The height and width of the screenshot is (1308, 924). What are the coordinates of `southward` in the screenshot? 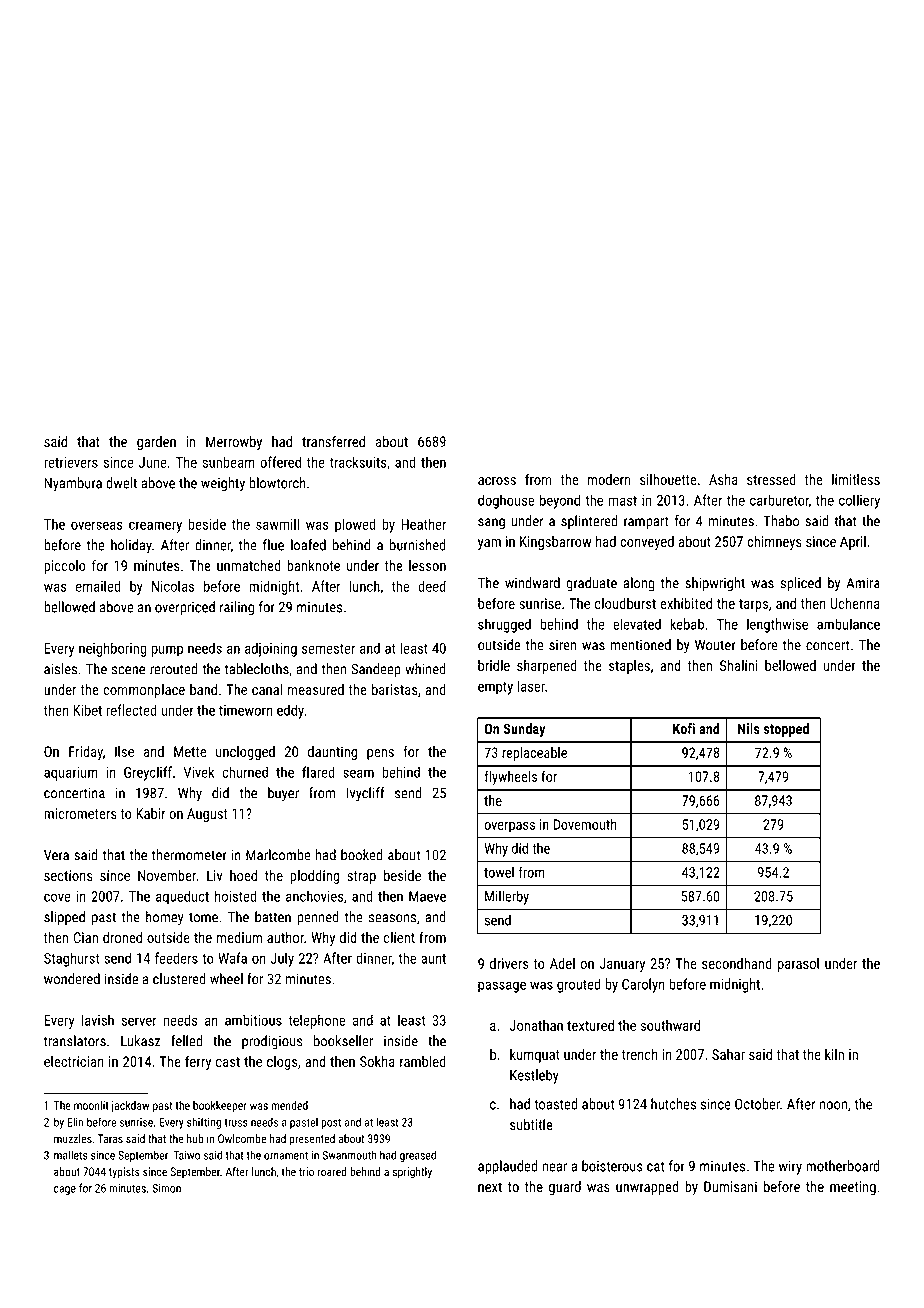 It's located at (670, 1025).
